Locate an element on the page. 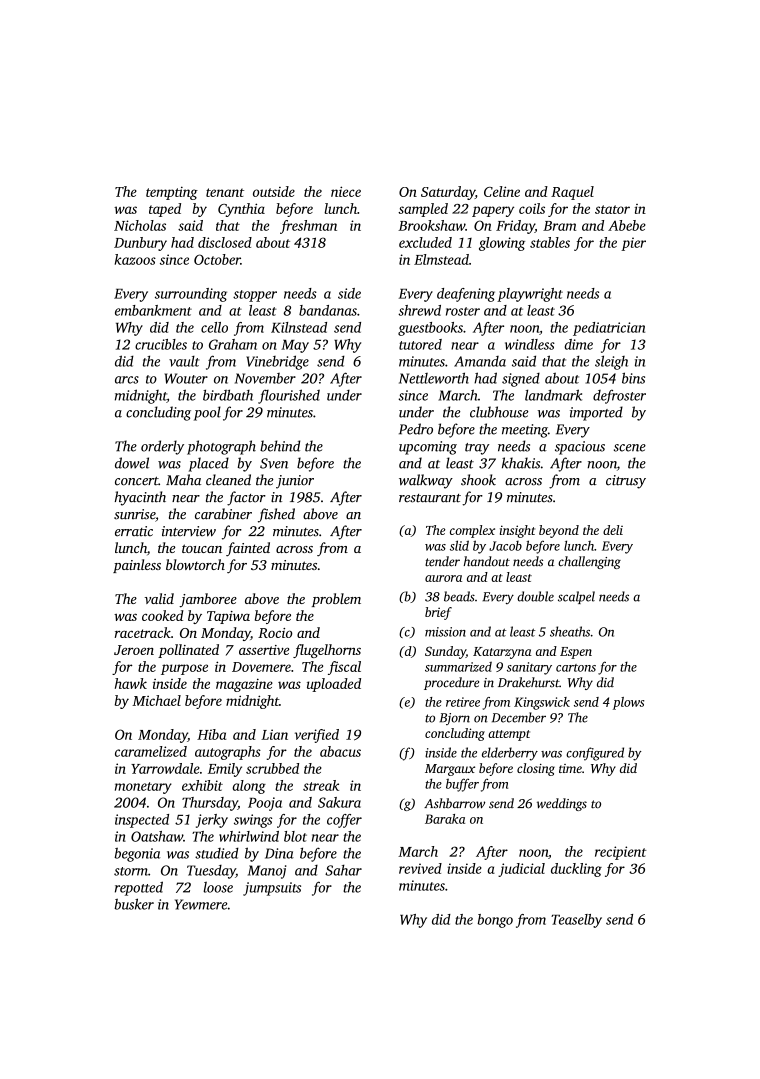 The height and width of the page is (1079, 760). Katarzyna is located at coordinates (502, 653).
